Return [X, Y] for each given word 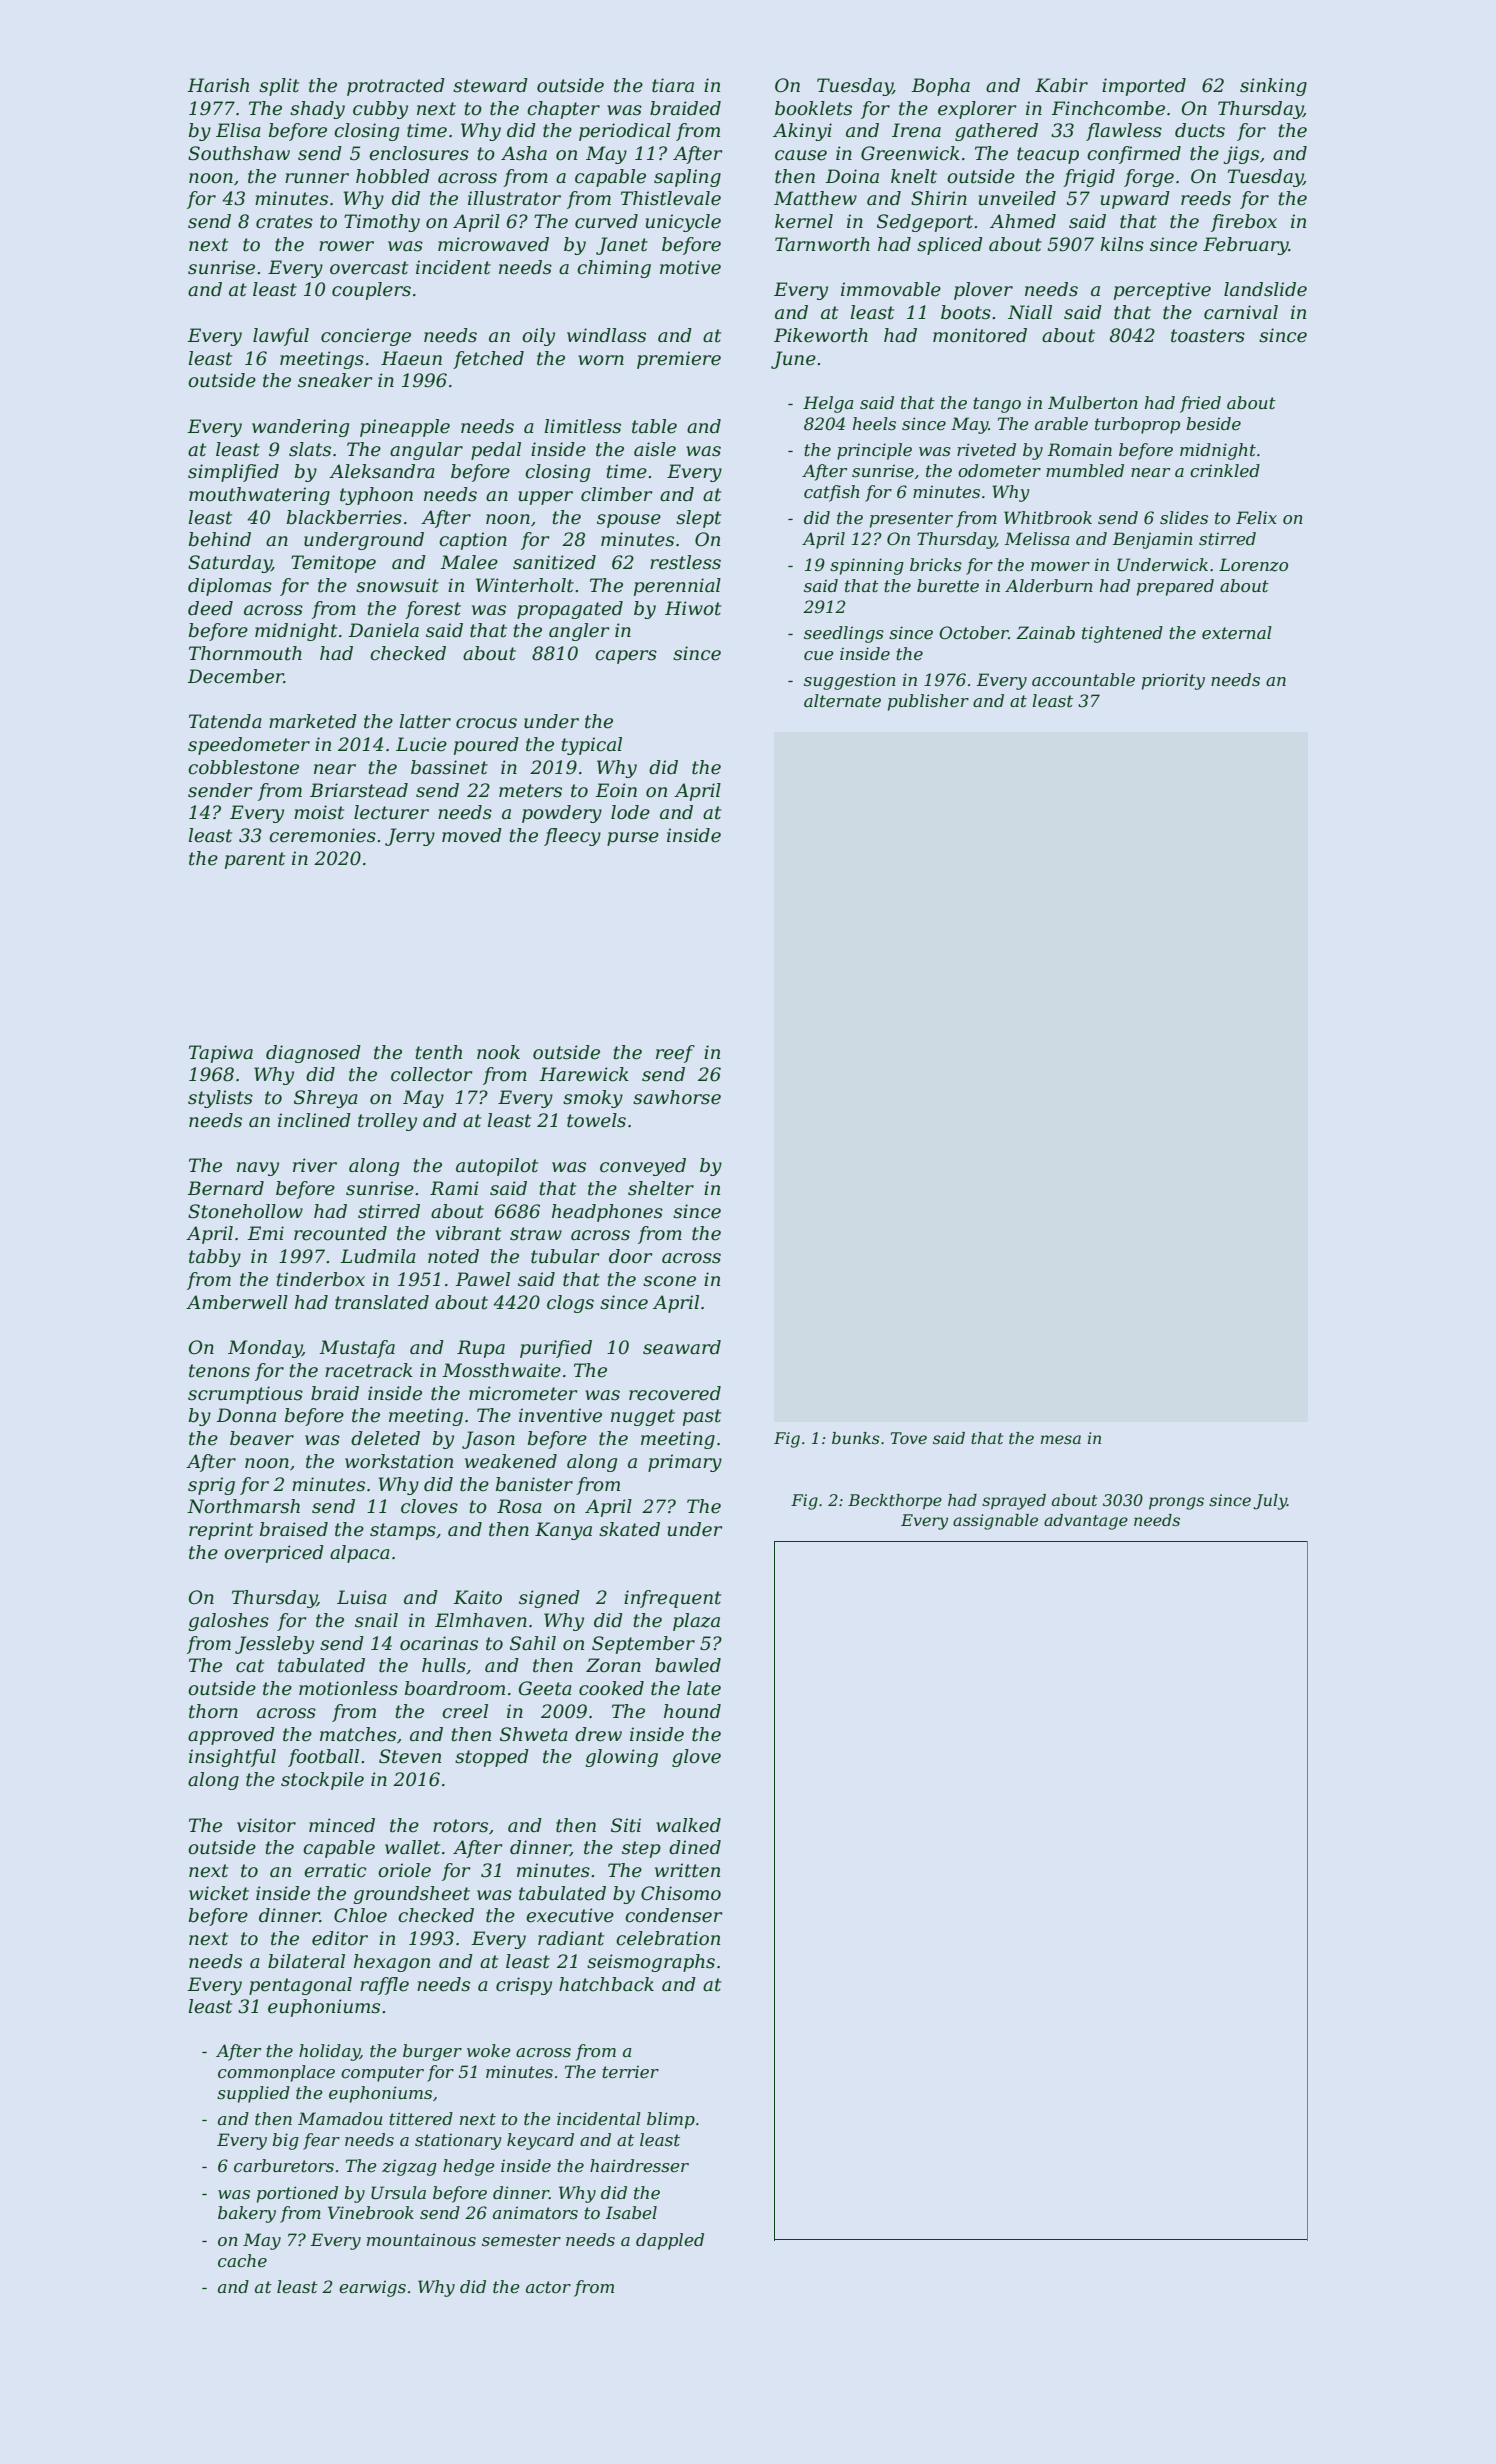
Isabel [631, 2212]
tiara [673, 85]
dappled [670, 2241]
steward [490, 85]
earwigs [372, 2288]
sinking [1273, 87]
